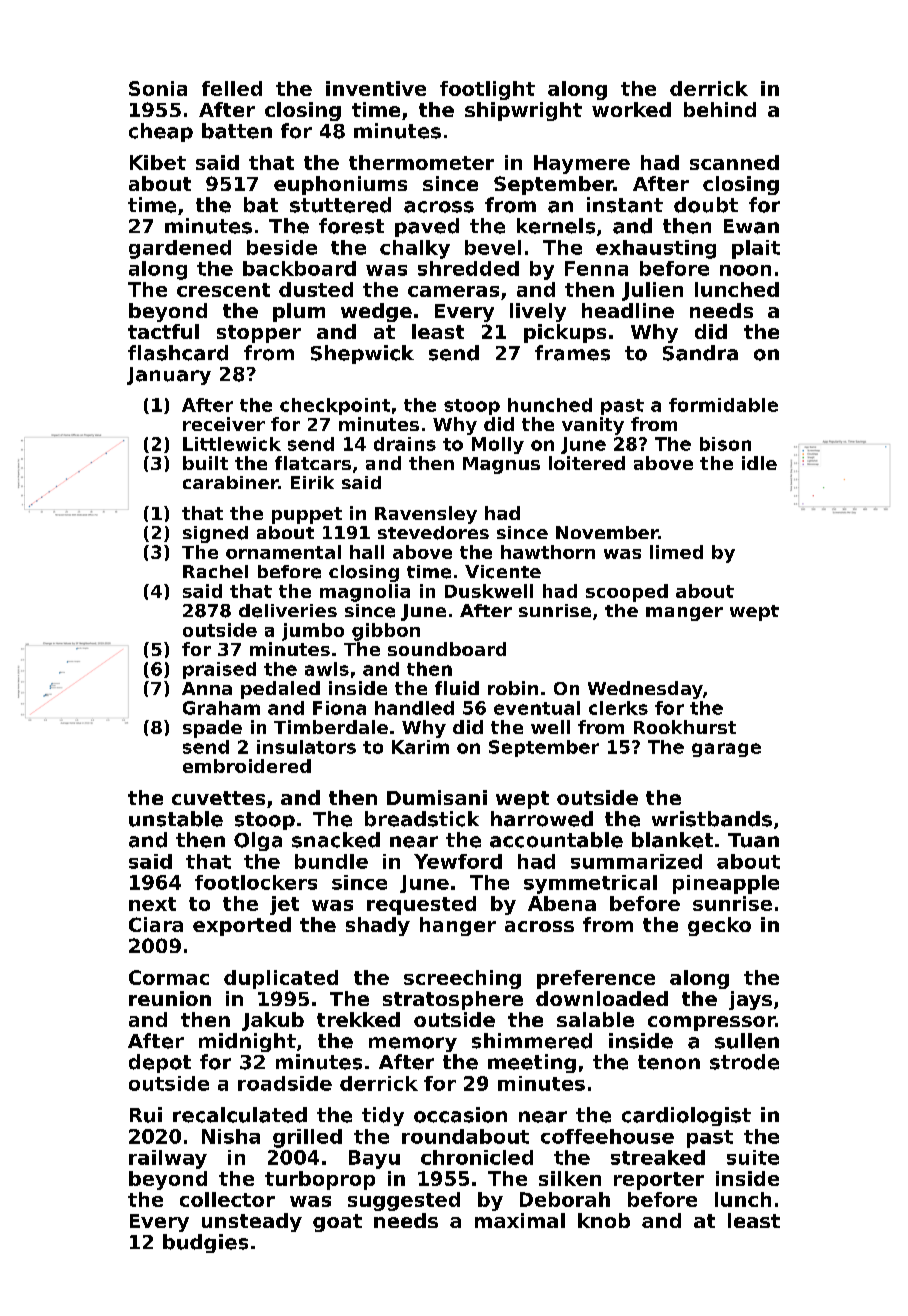 The height and width of the screenshot is (1316, 908). I want to click on Fenna, so click(596, 268).
